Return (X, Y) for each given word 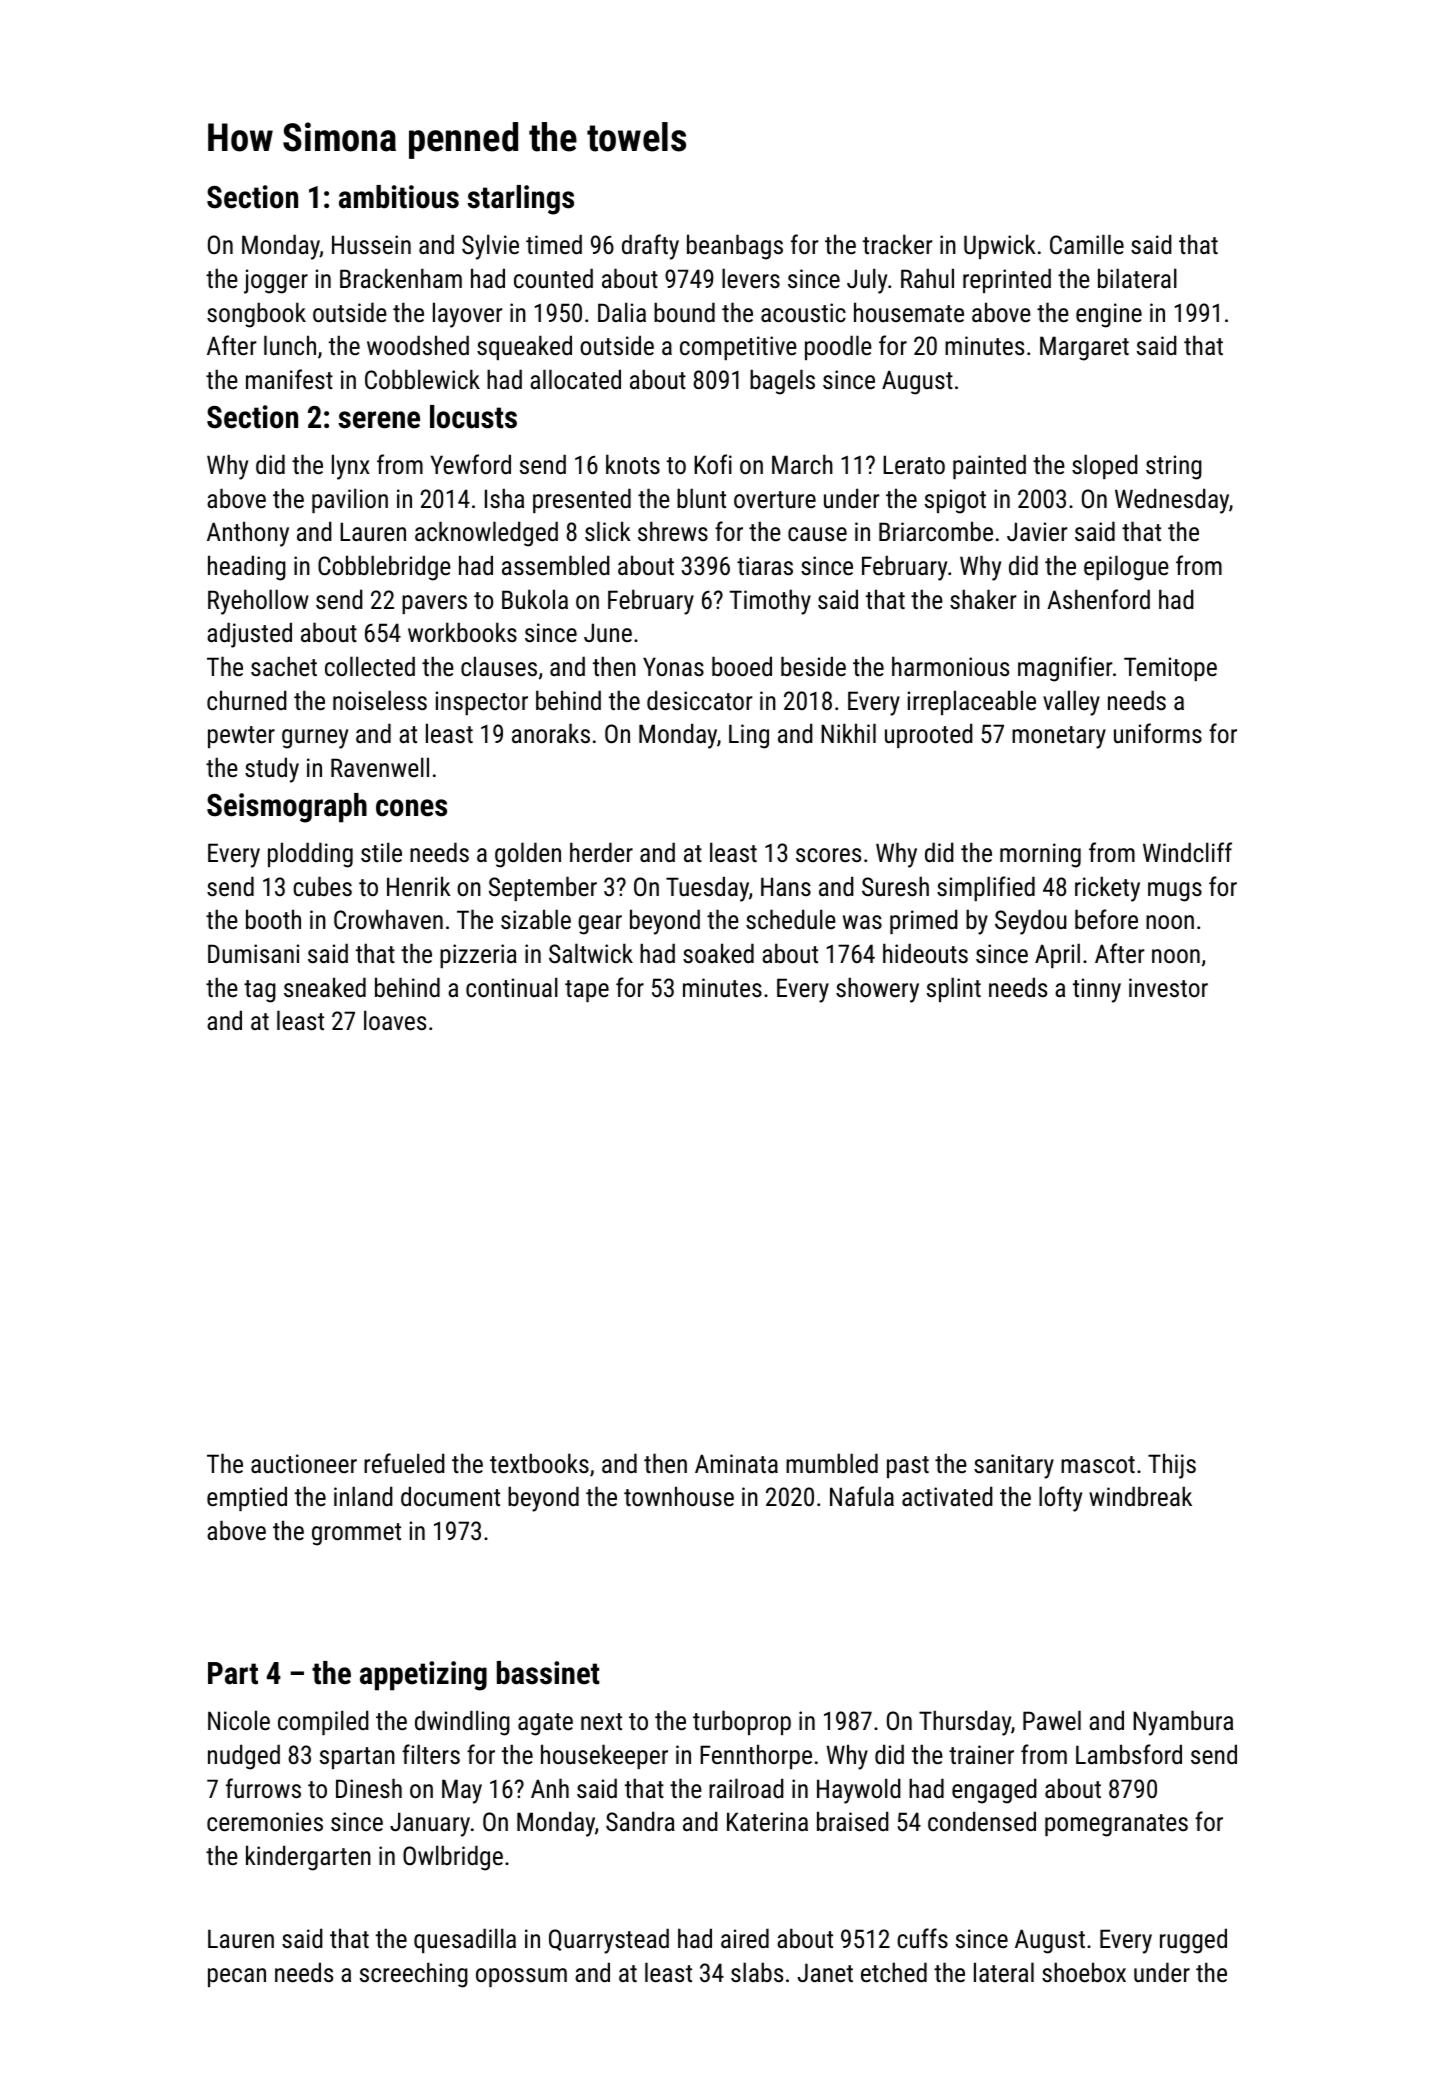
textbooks (539, 1463)
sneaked (325, 987)
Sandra (640, 1821)
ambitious (399, 197)
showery (877, 990)
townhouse (679, 1496)
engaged (994, 1791)
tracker (898, 244)
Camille (1087, 244)
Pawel (1052, 1720)
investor (1168, 987)
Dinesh (369, 1788)
